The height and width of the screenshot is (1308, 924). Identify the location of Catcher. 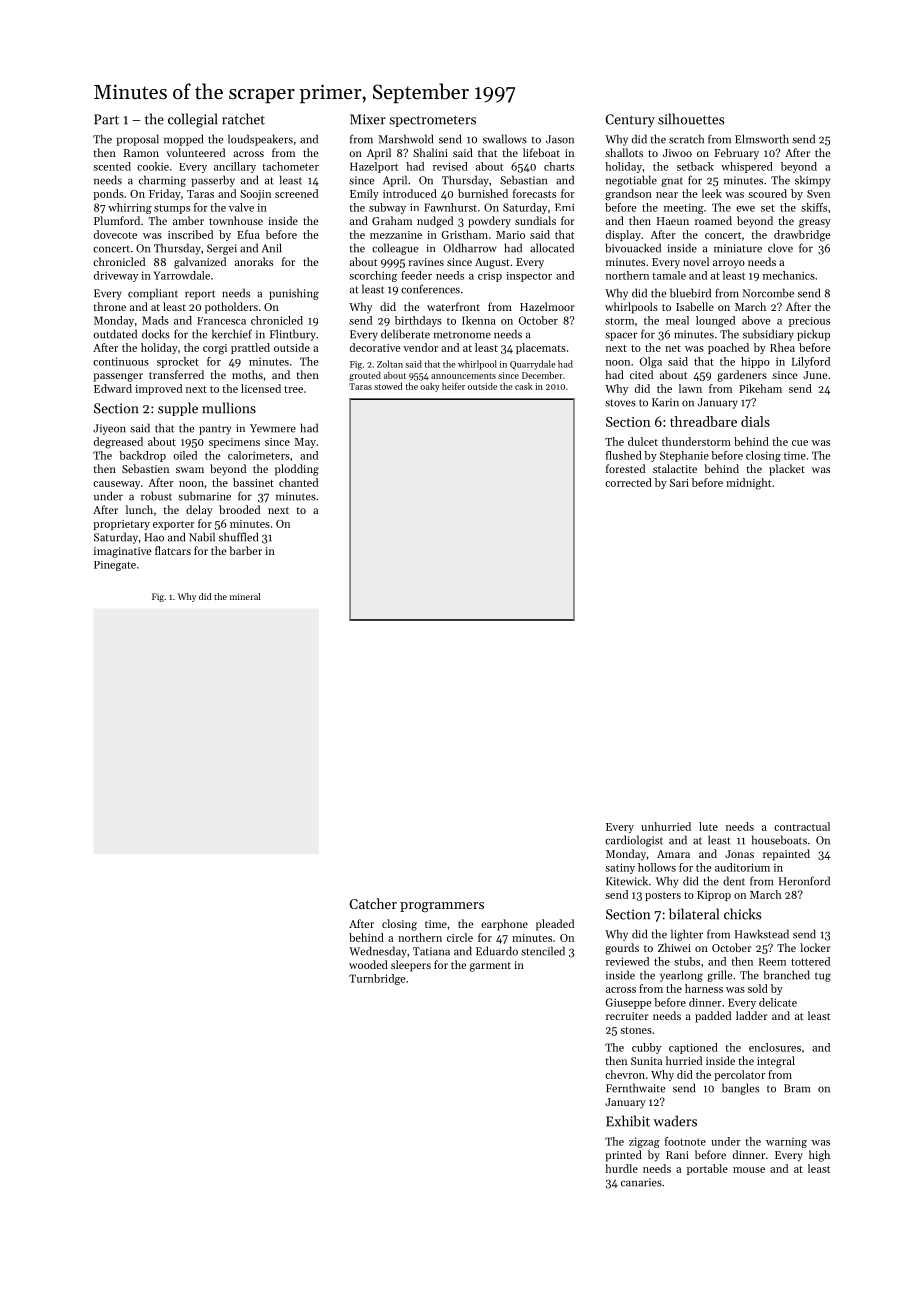
(373, 903).
